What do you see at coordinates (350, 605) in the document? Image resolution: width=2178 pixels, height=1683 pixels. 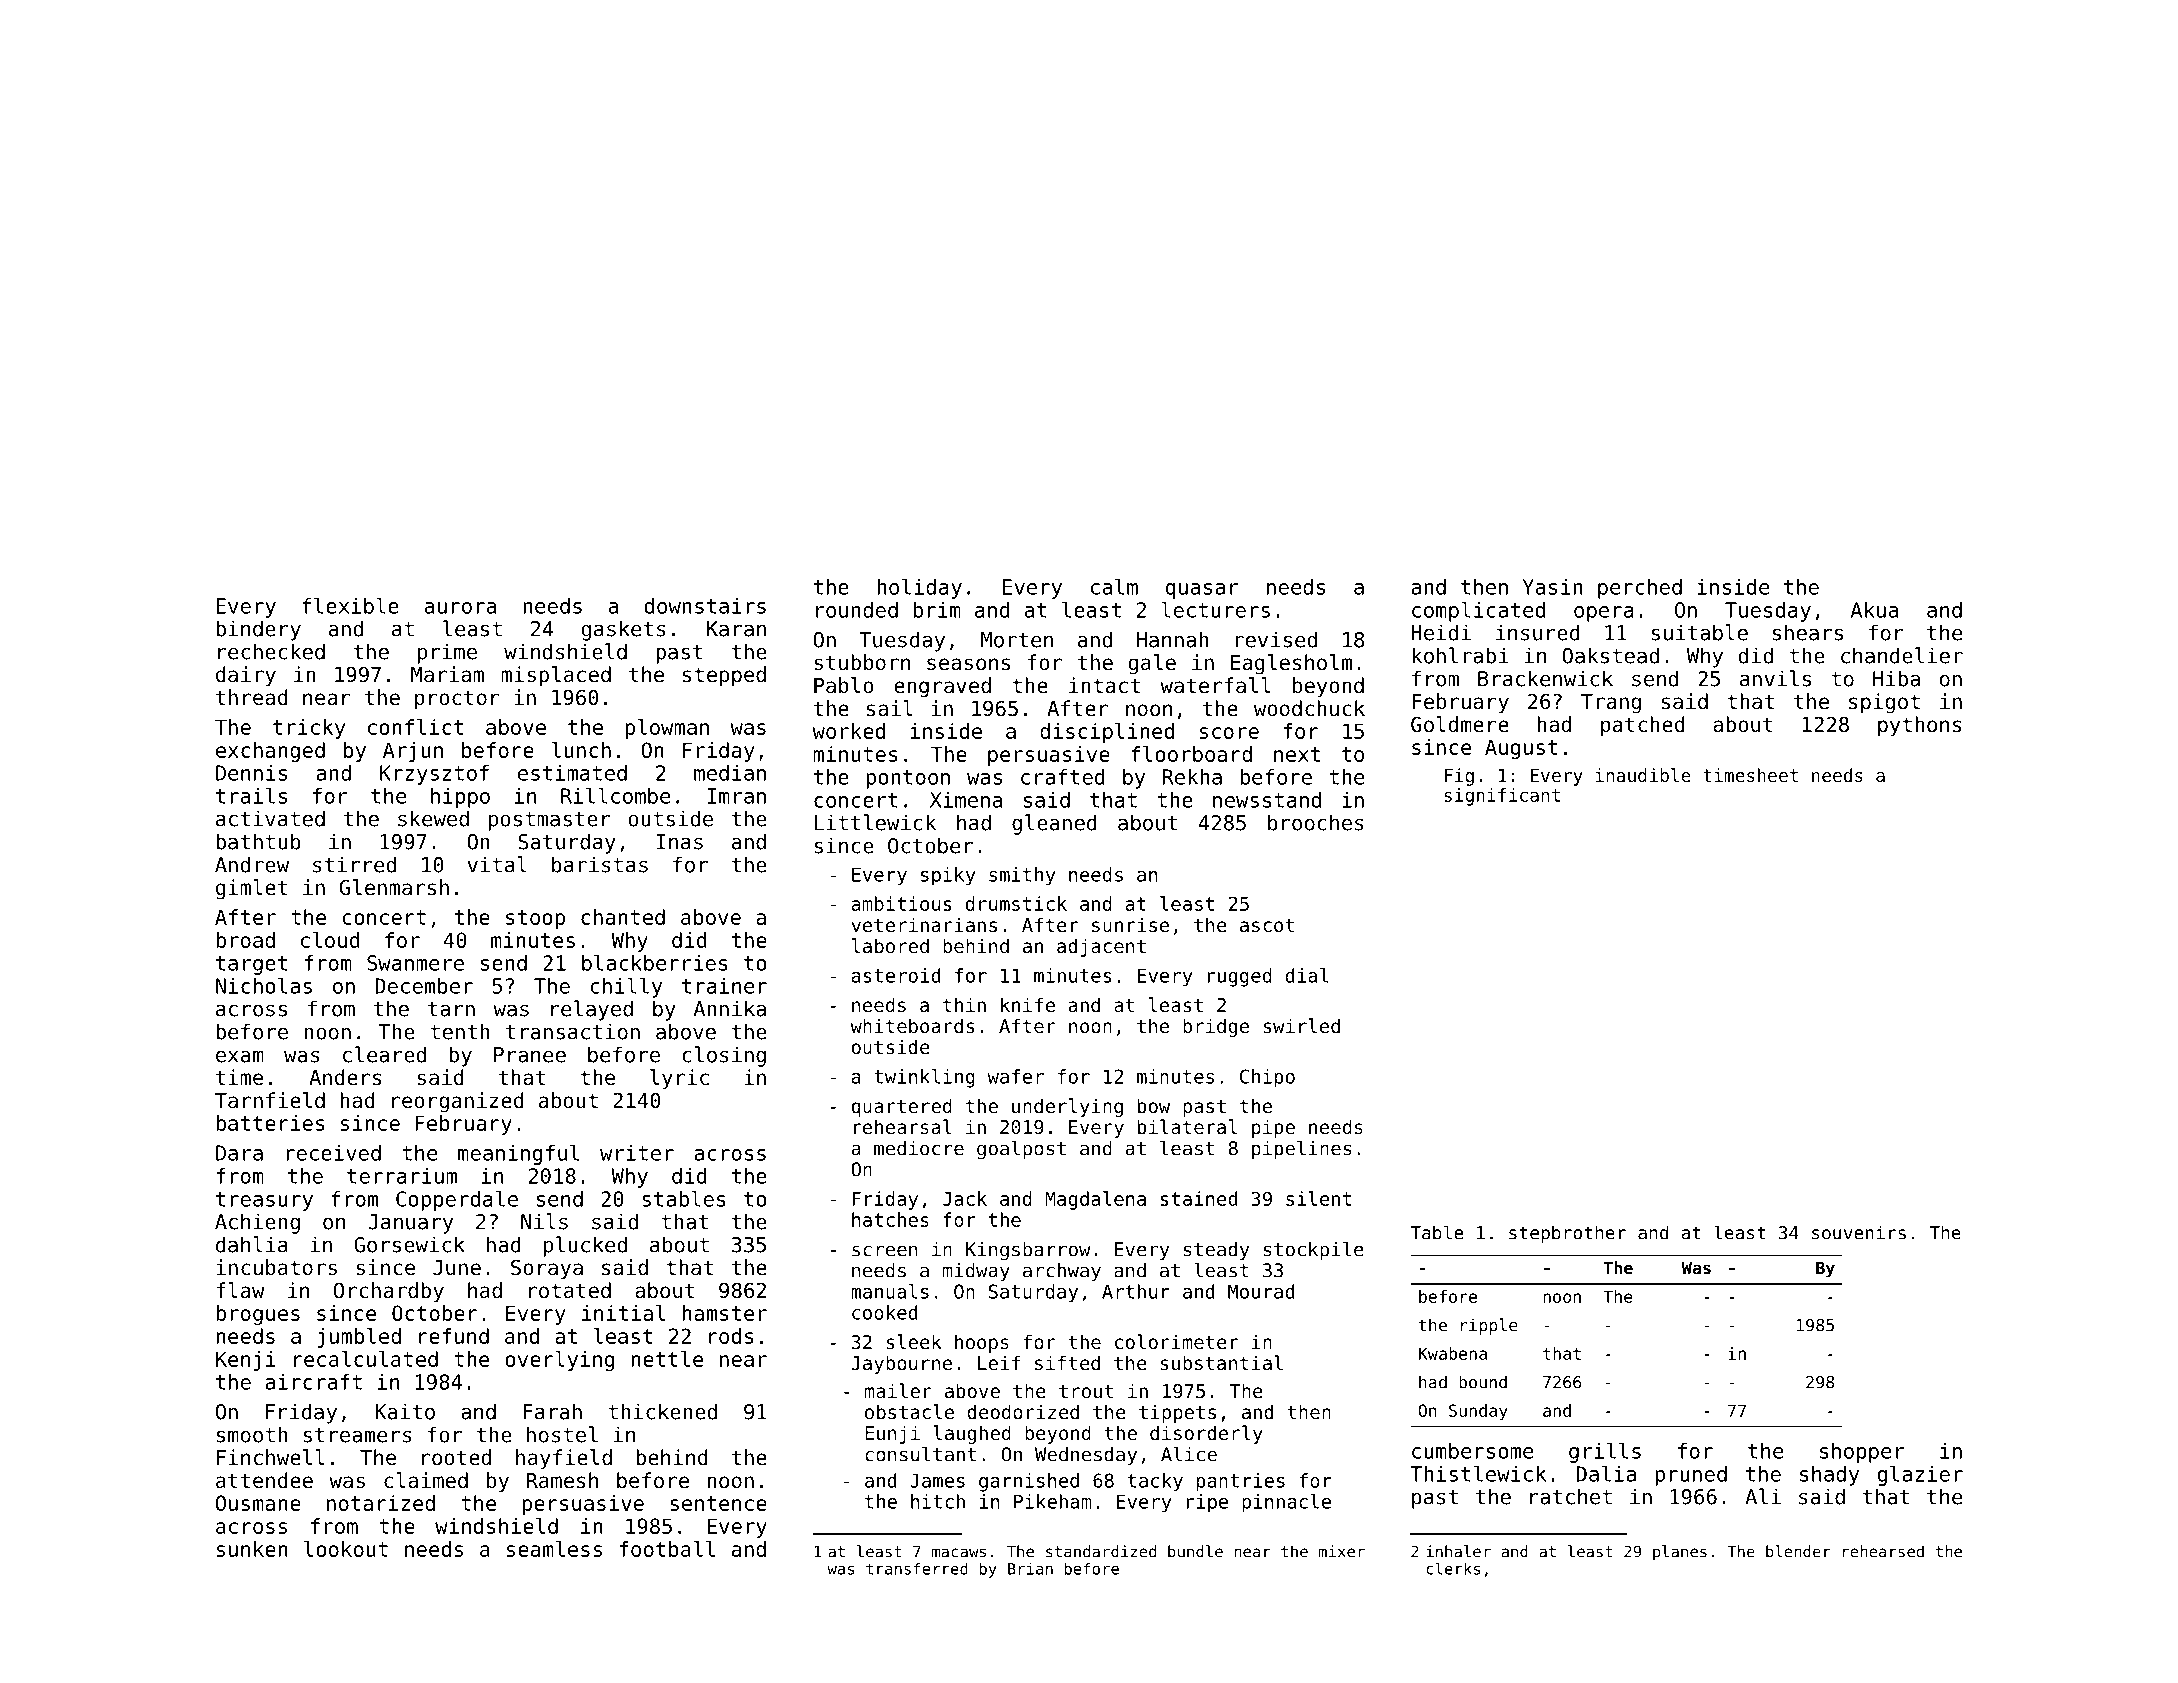 I see `flexible` at bounding box center [350, 605].
